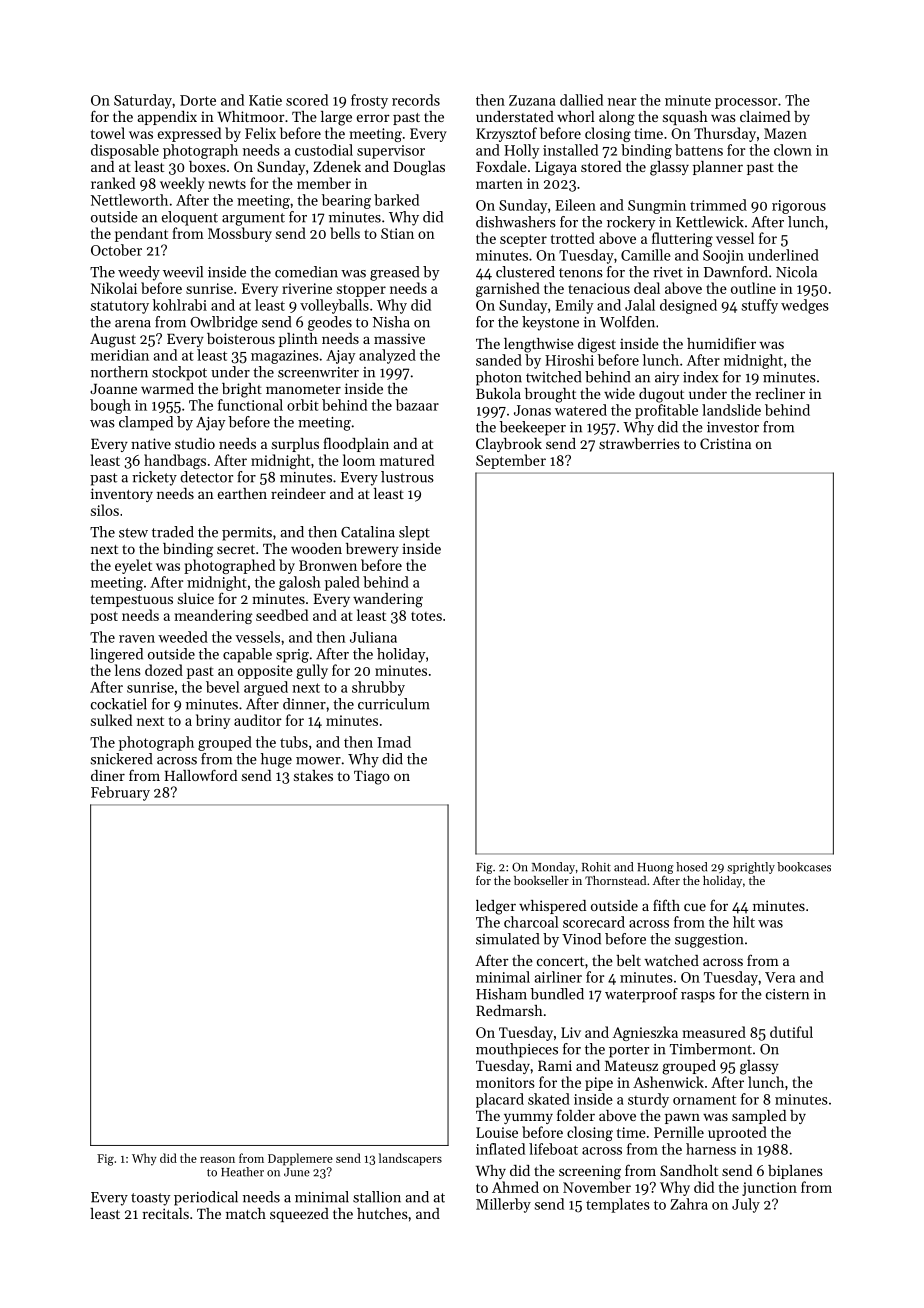 This page has height=1308, width=924. What do you see at coordinates (793, 150) in the page?
I see `clown` at bounding box center [793, 150].
